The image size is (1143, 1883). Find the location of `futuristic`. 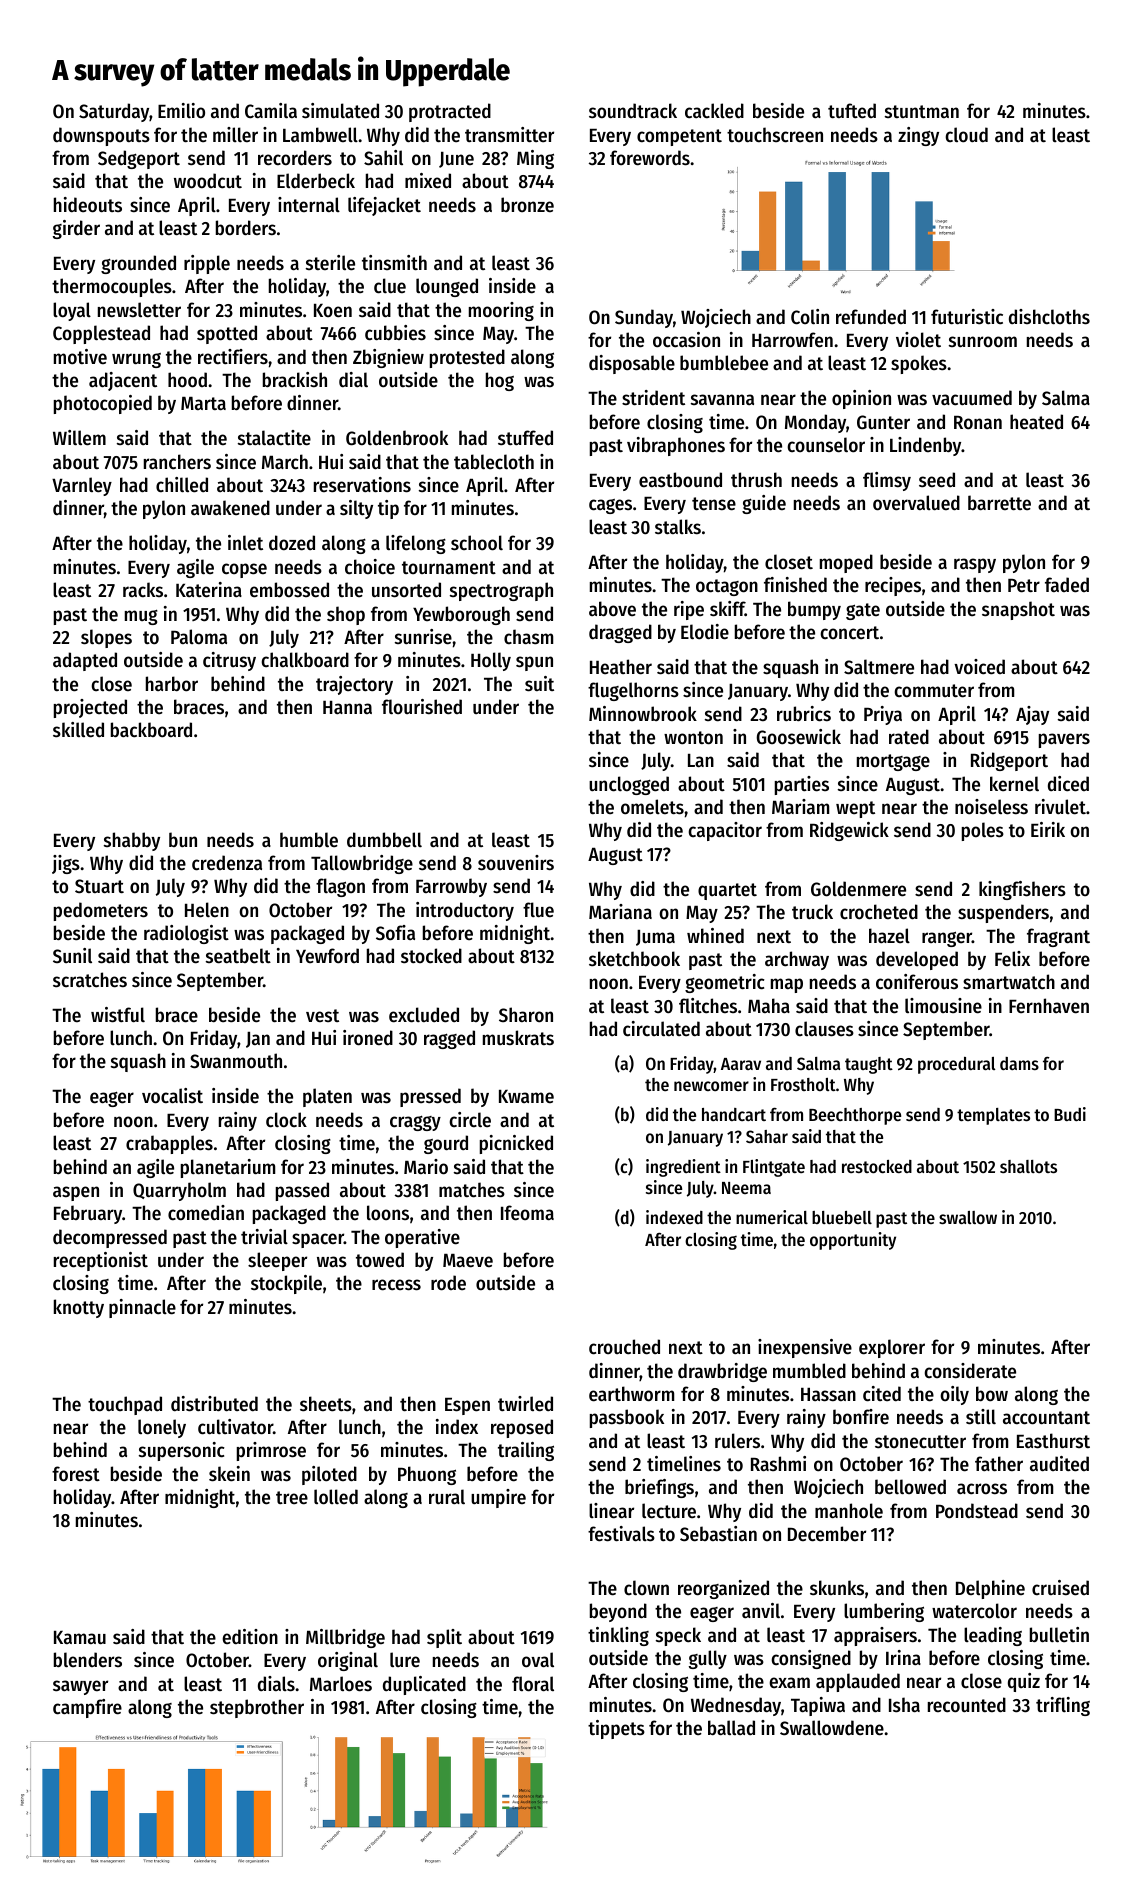

futuristic is located at coordinates (967, 317).
